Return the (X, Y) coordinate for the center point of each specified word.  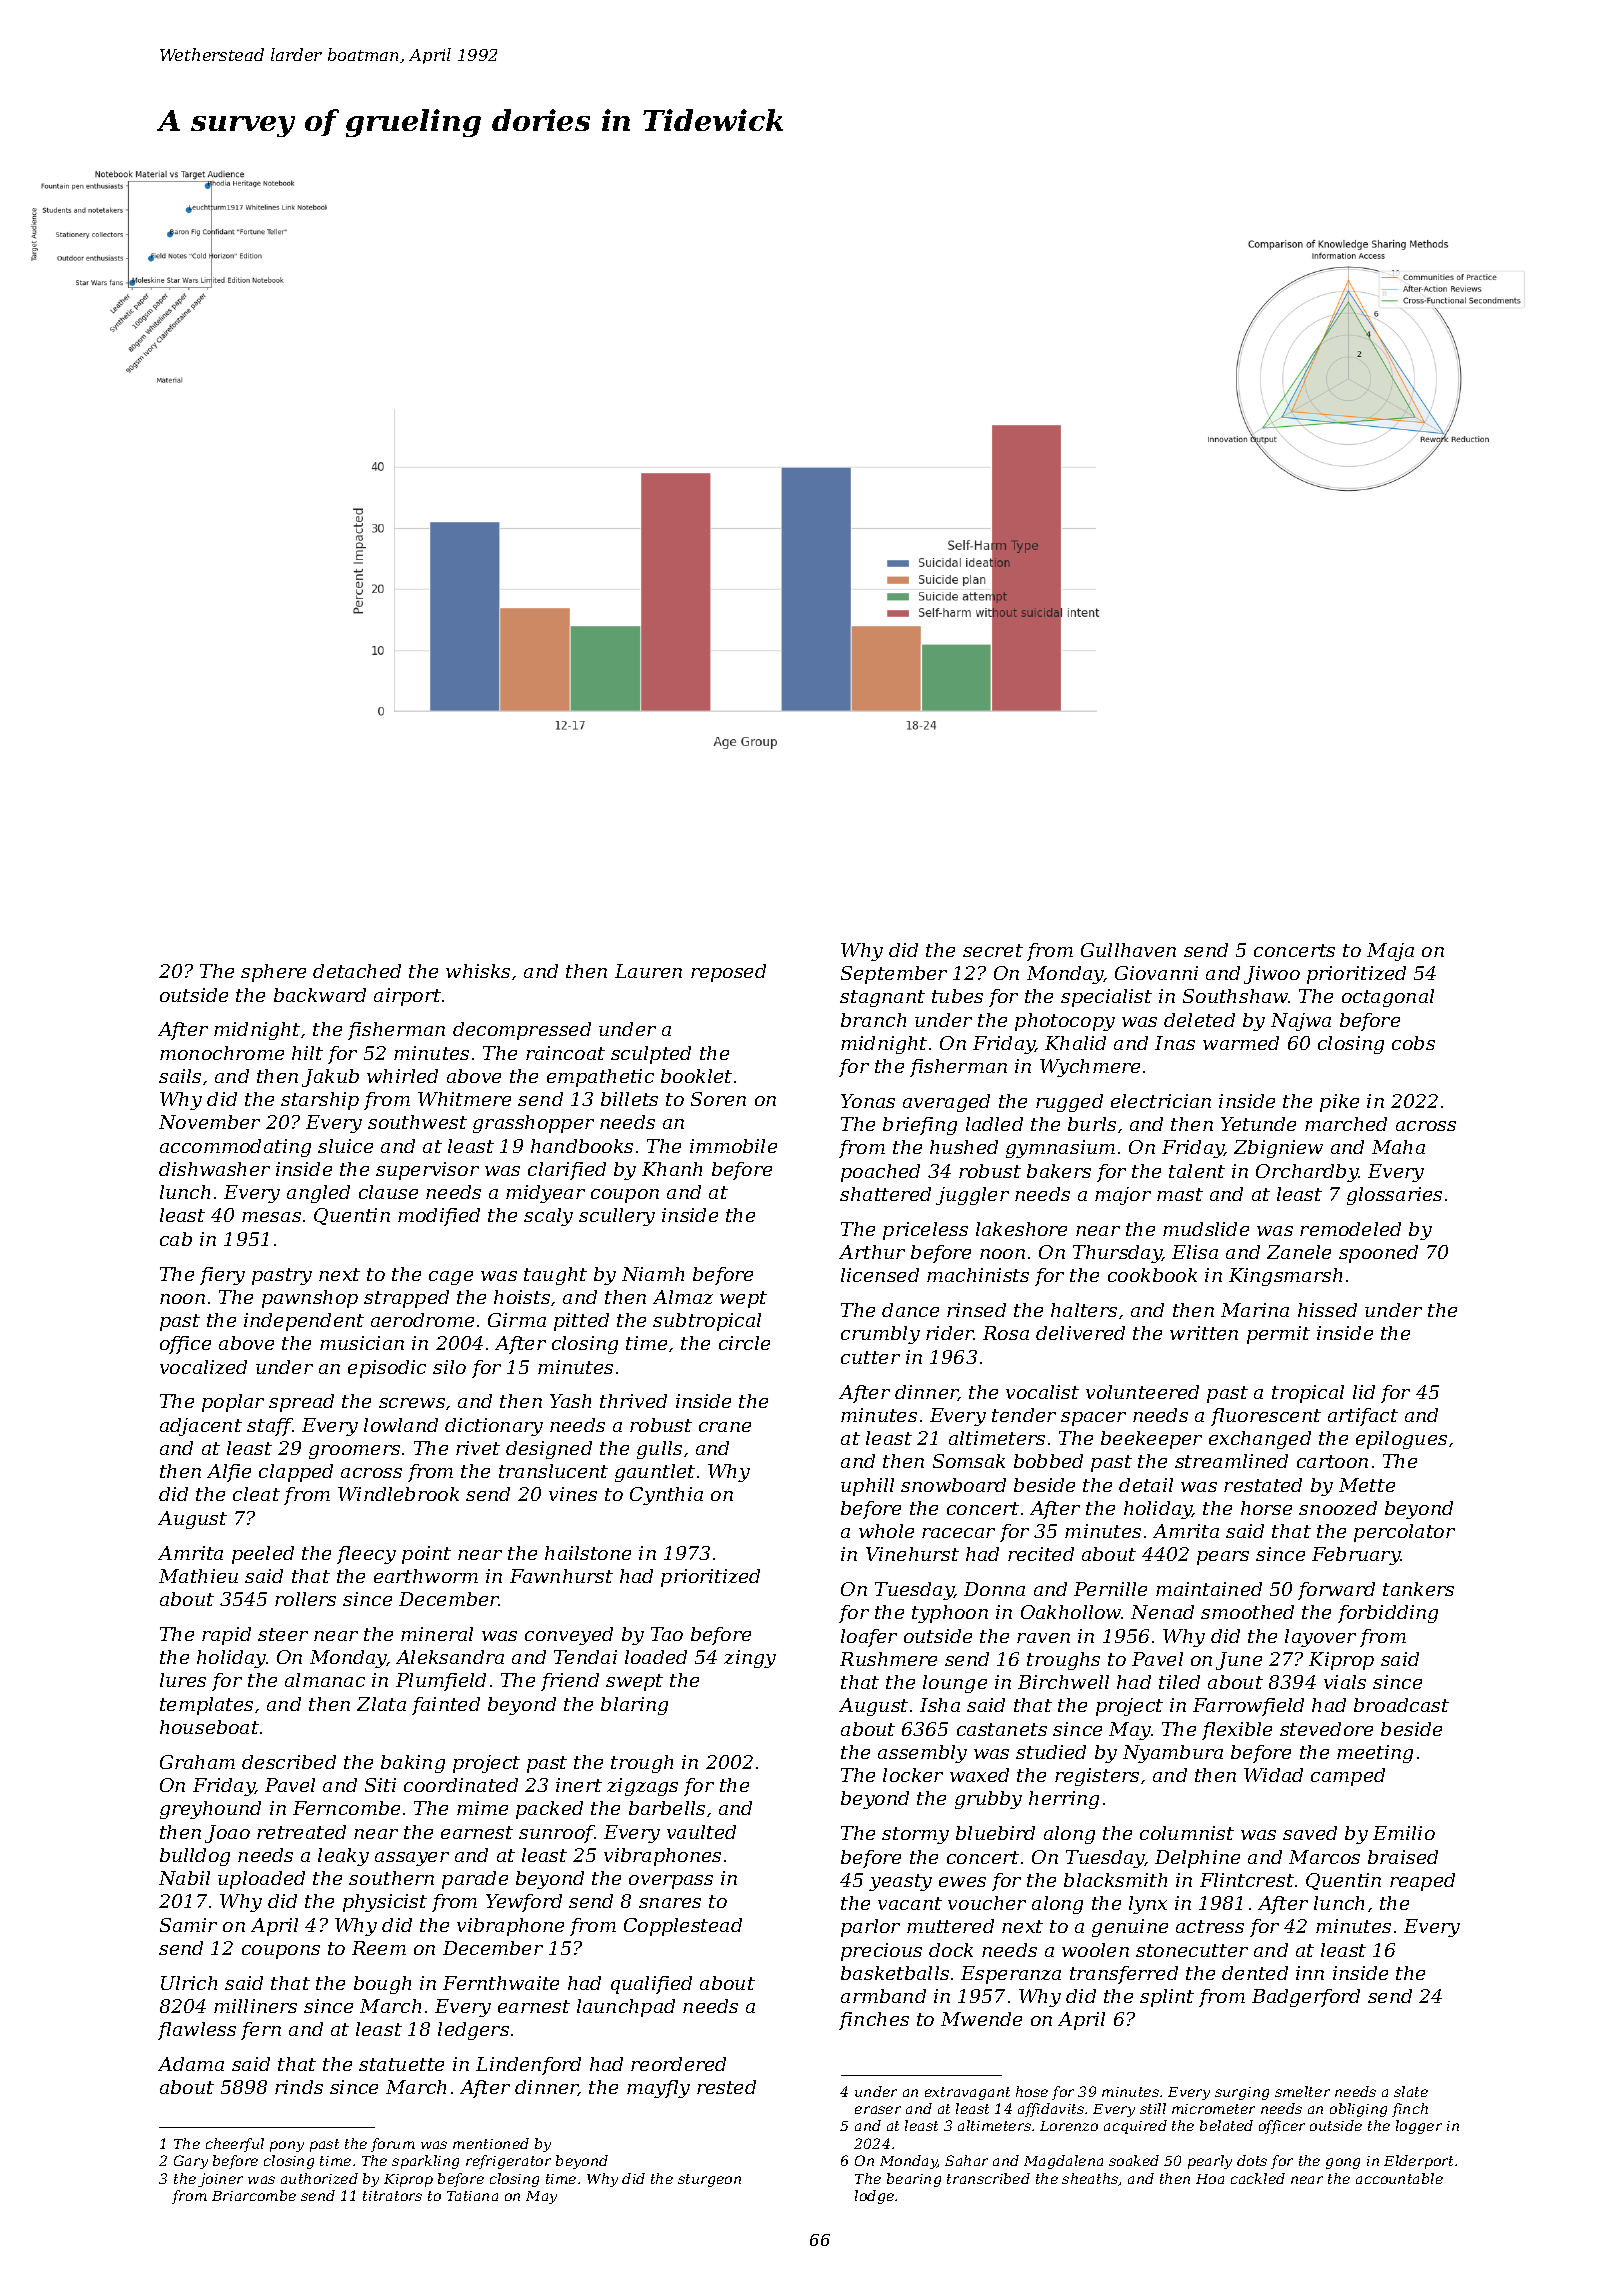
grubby (988, 1800)
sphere (273, 973)
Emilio (1404, 1833)
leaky (343, 1857)
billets (629, 1099)
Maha (1398, 1147)
